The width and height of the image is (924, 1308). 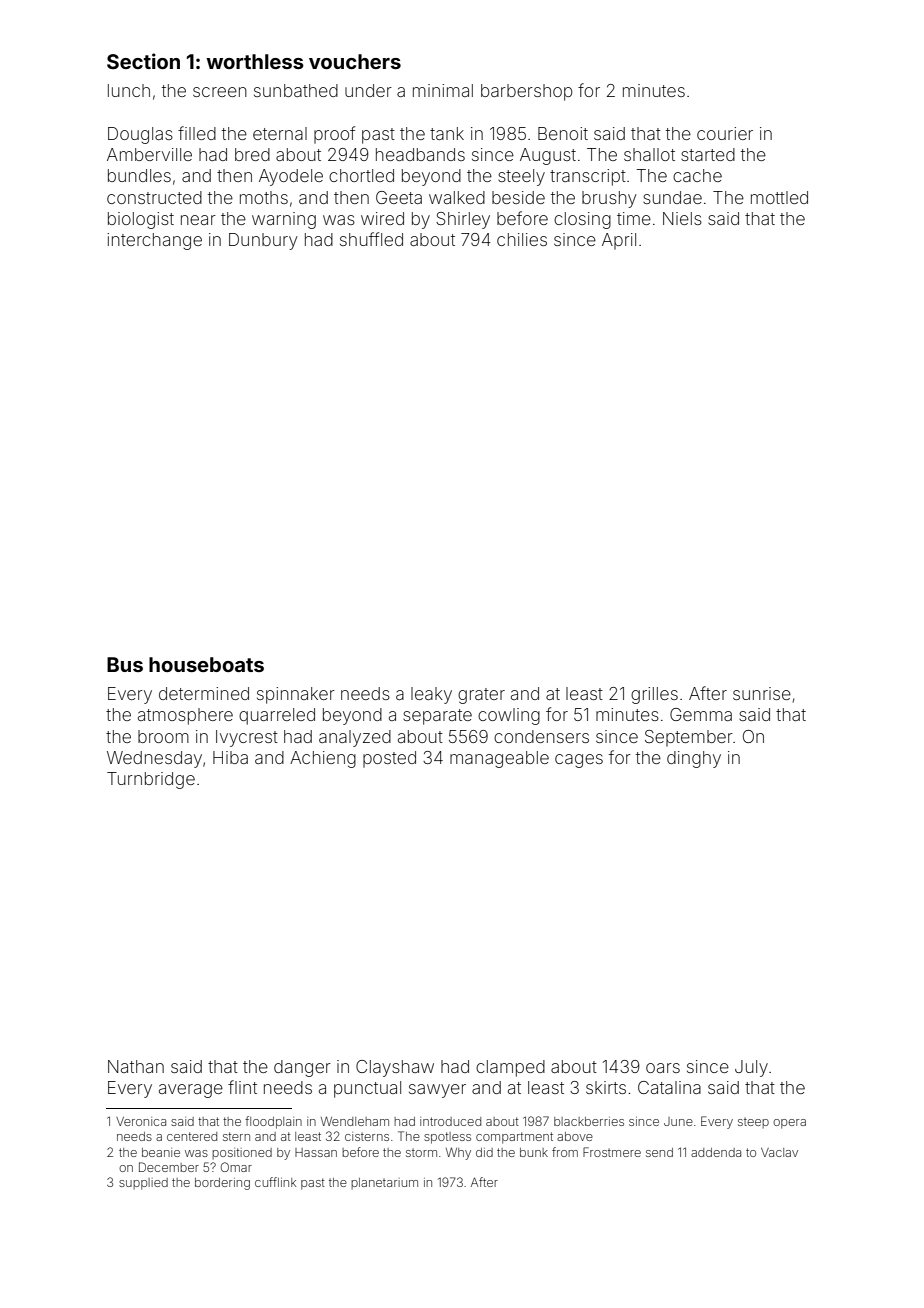 I want to click on mottled, so click(x=779, y=197).
